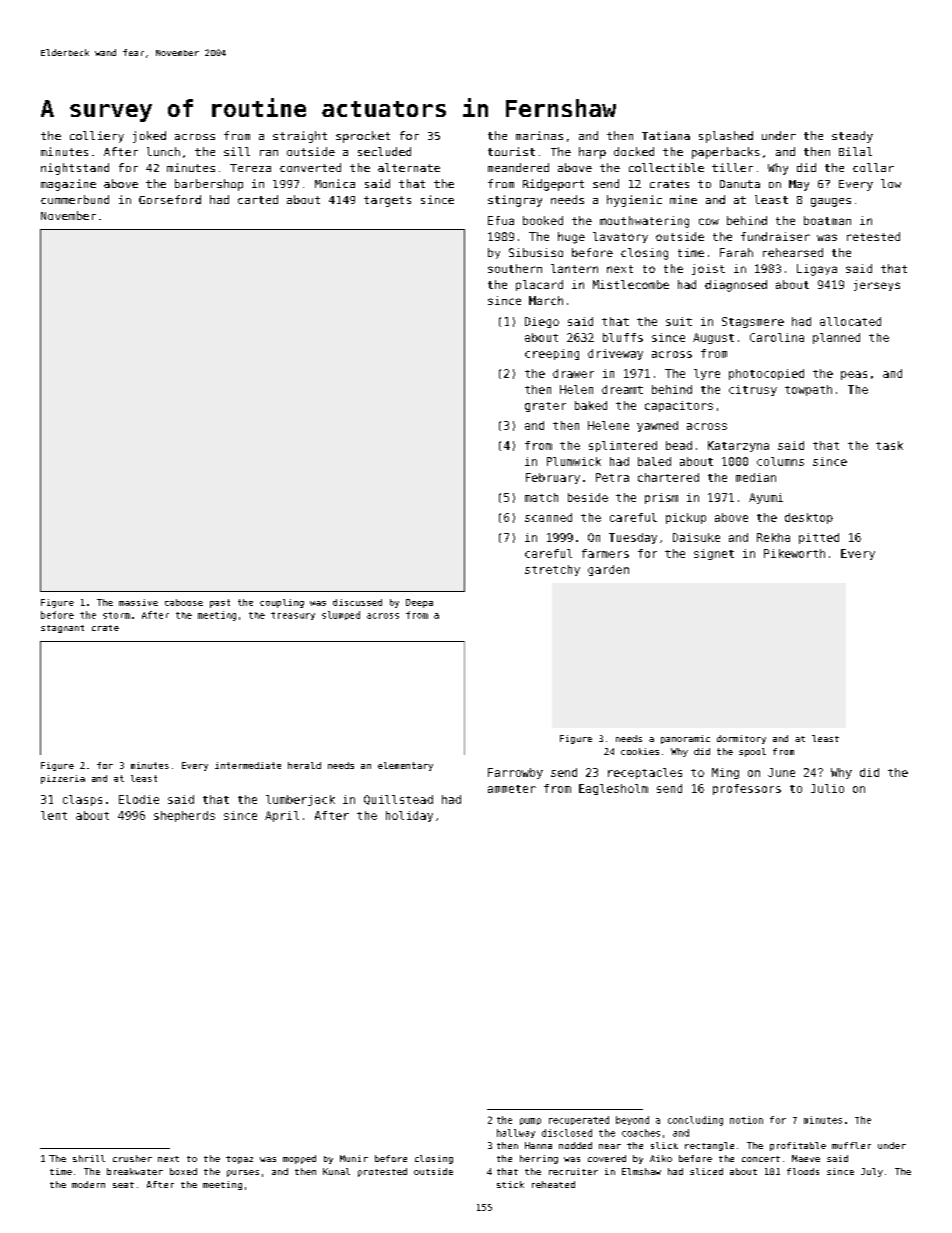  Describe the element at coordinates (54, 815) in the screenshot. I see `lent` at that location.
